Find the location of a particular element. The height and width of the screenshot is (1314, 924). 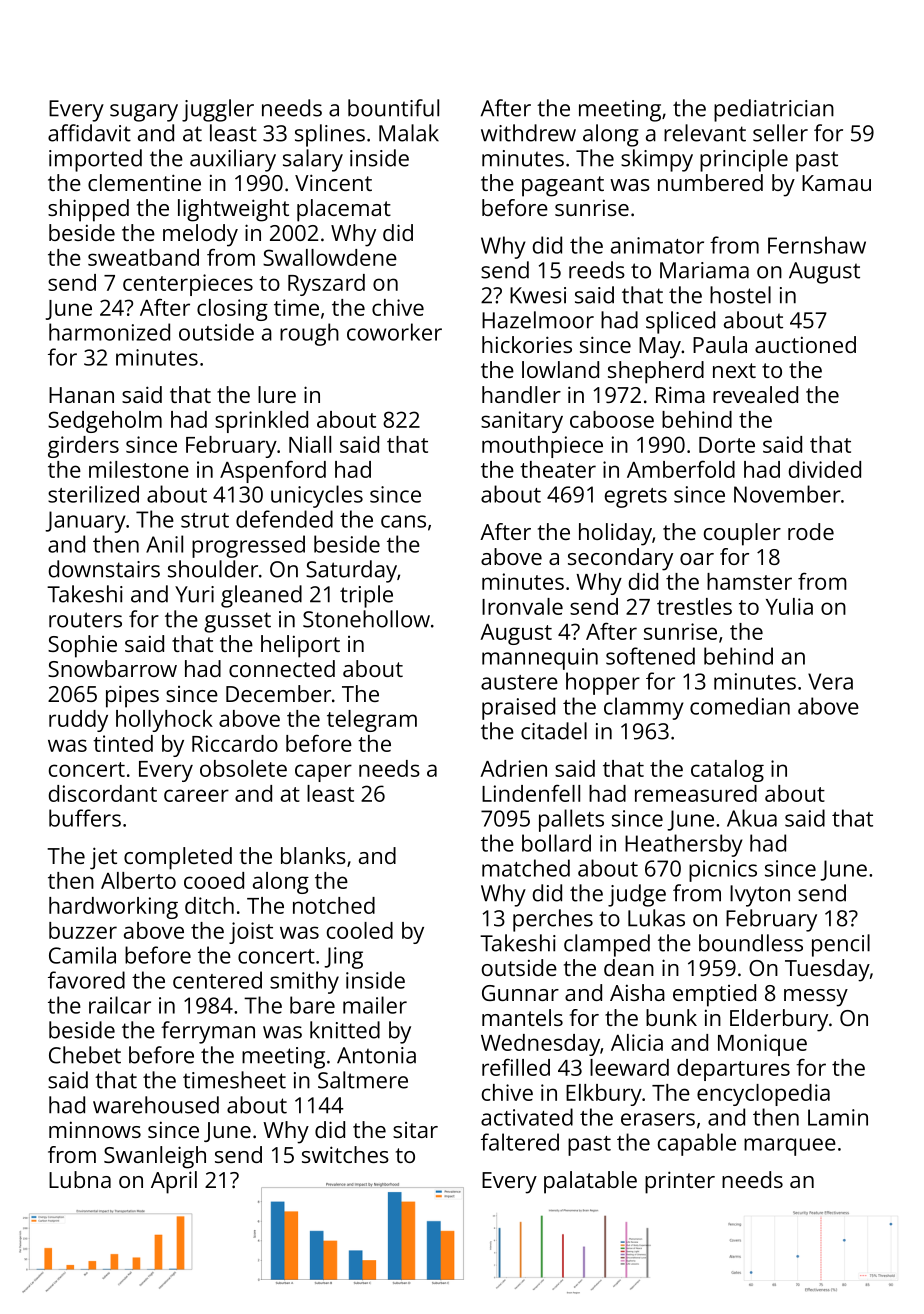

affidavit is located at coordinates (89, 133).
